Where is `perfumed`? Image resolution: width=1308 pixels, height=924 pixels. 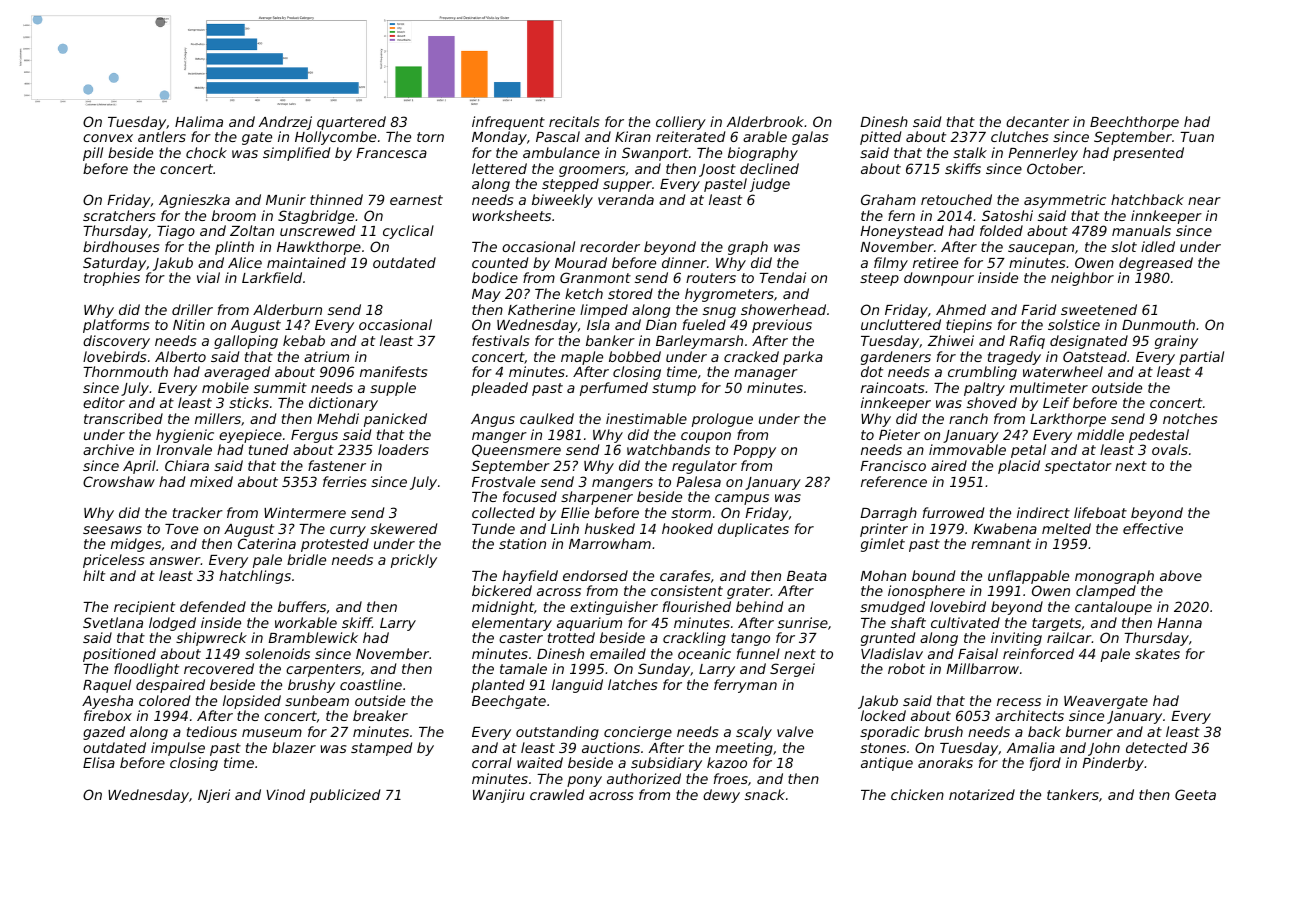 perfumed is located at coordinates (614, 389).
